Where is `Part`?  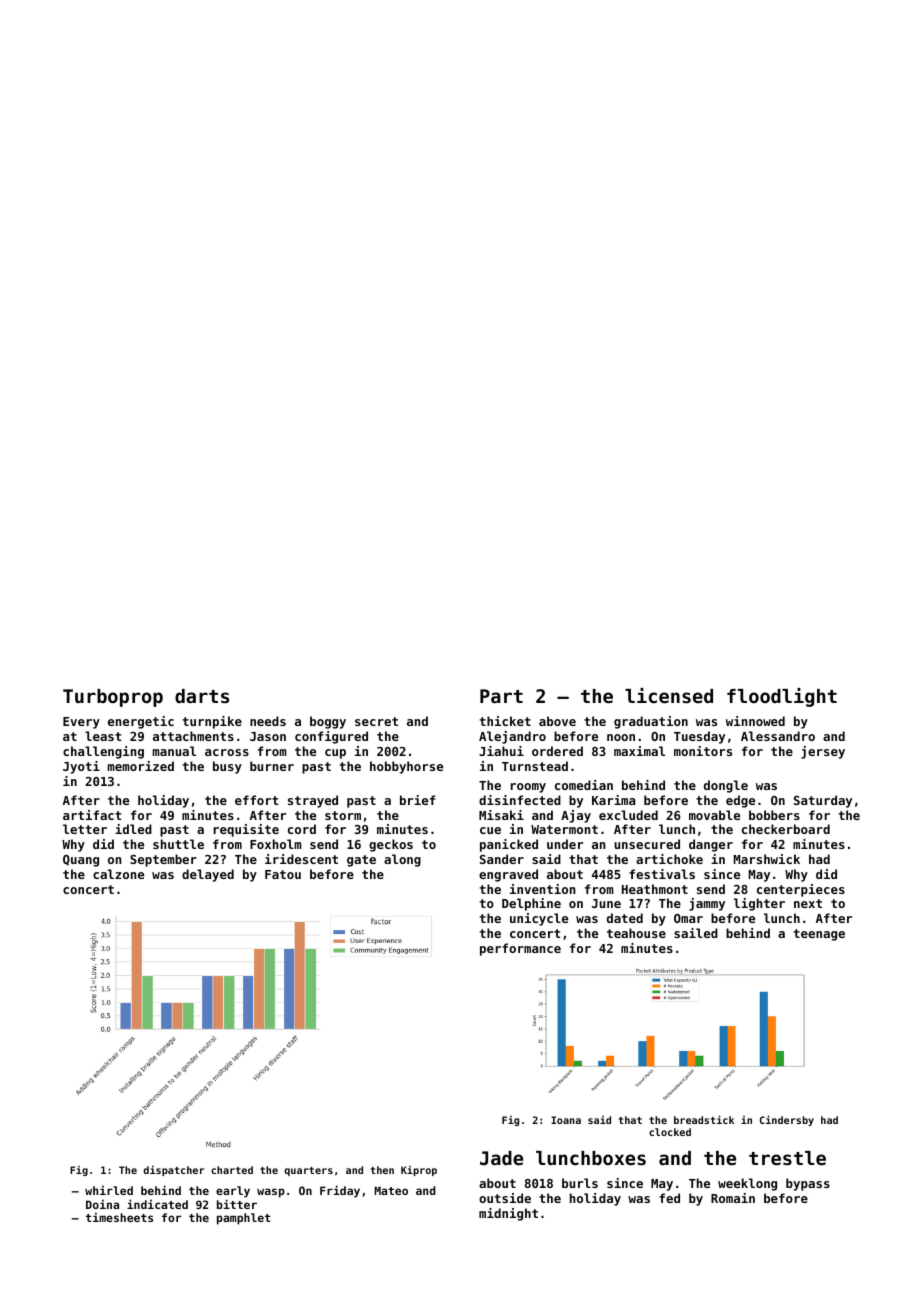 Part is located at coordinates (501, 696).
